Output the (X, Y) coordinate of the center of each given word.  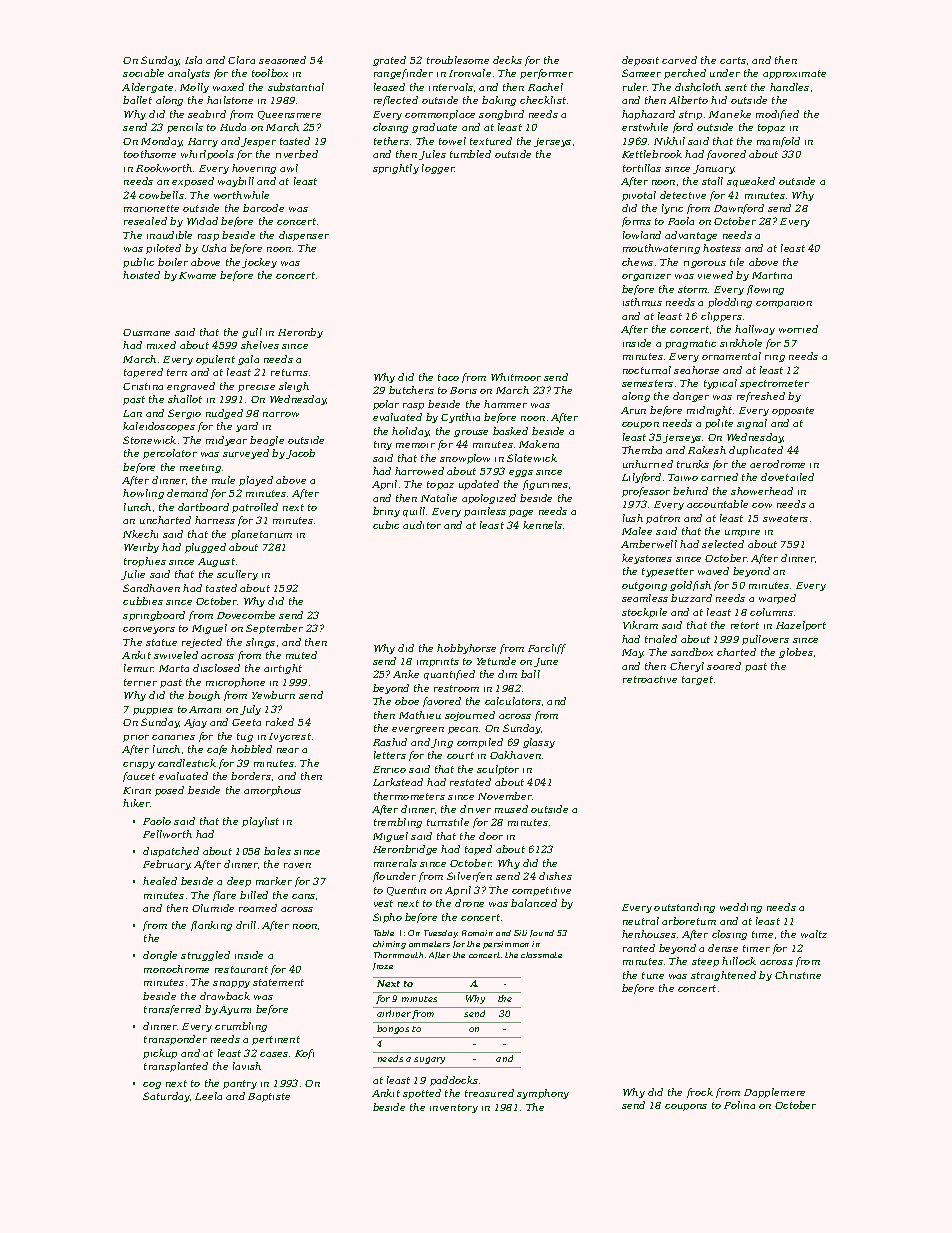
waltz (814, 934)
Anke (406, 674)
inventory (454, 1108)
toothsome (150, 154)
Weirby (141, 548)
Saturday (166, 1097)
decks (507, 60)
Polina (739, 1105)
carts (733, 60)
